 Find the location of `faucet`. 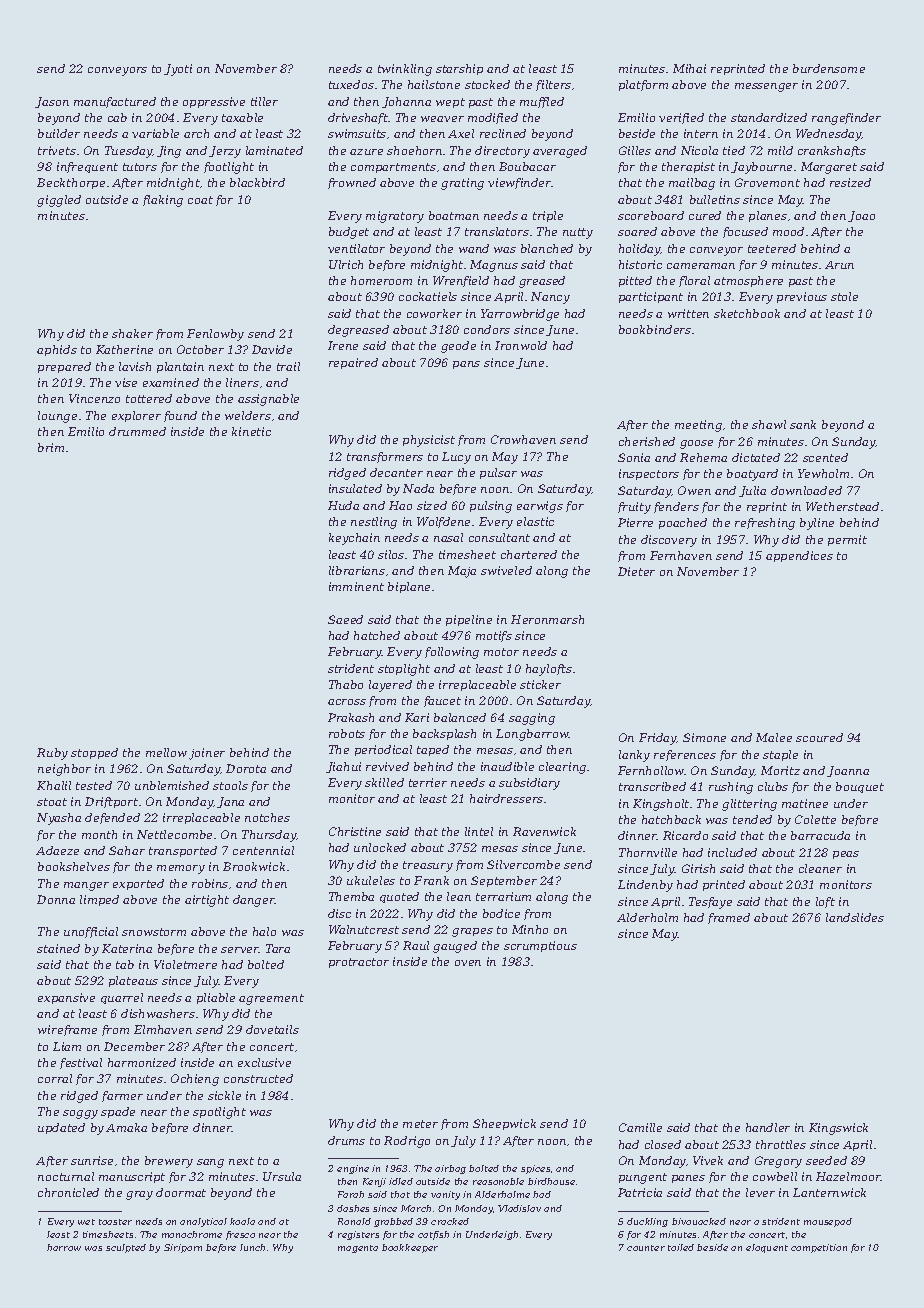

faucet is located at coordinates (442, 701).
